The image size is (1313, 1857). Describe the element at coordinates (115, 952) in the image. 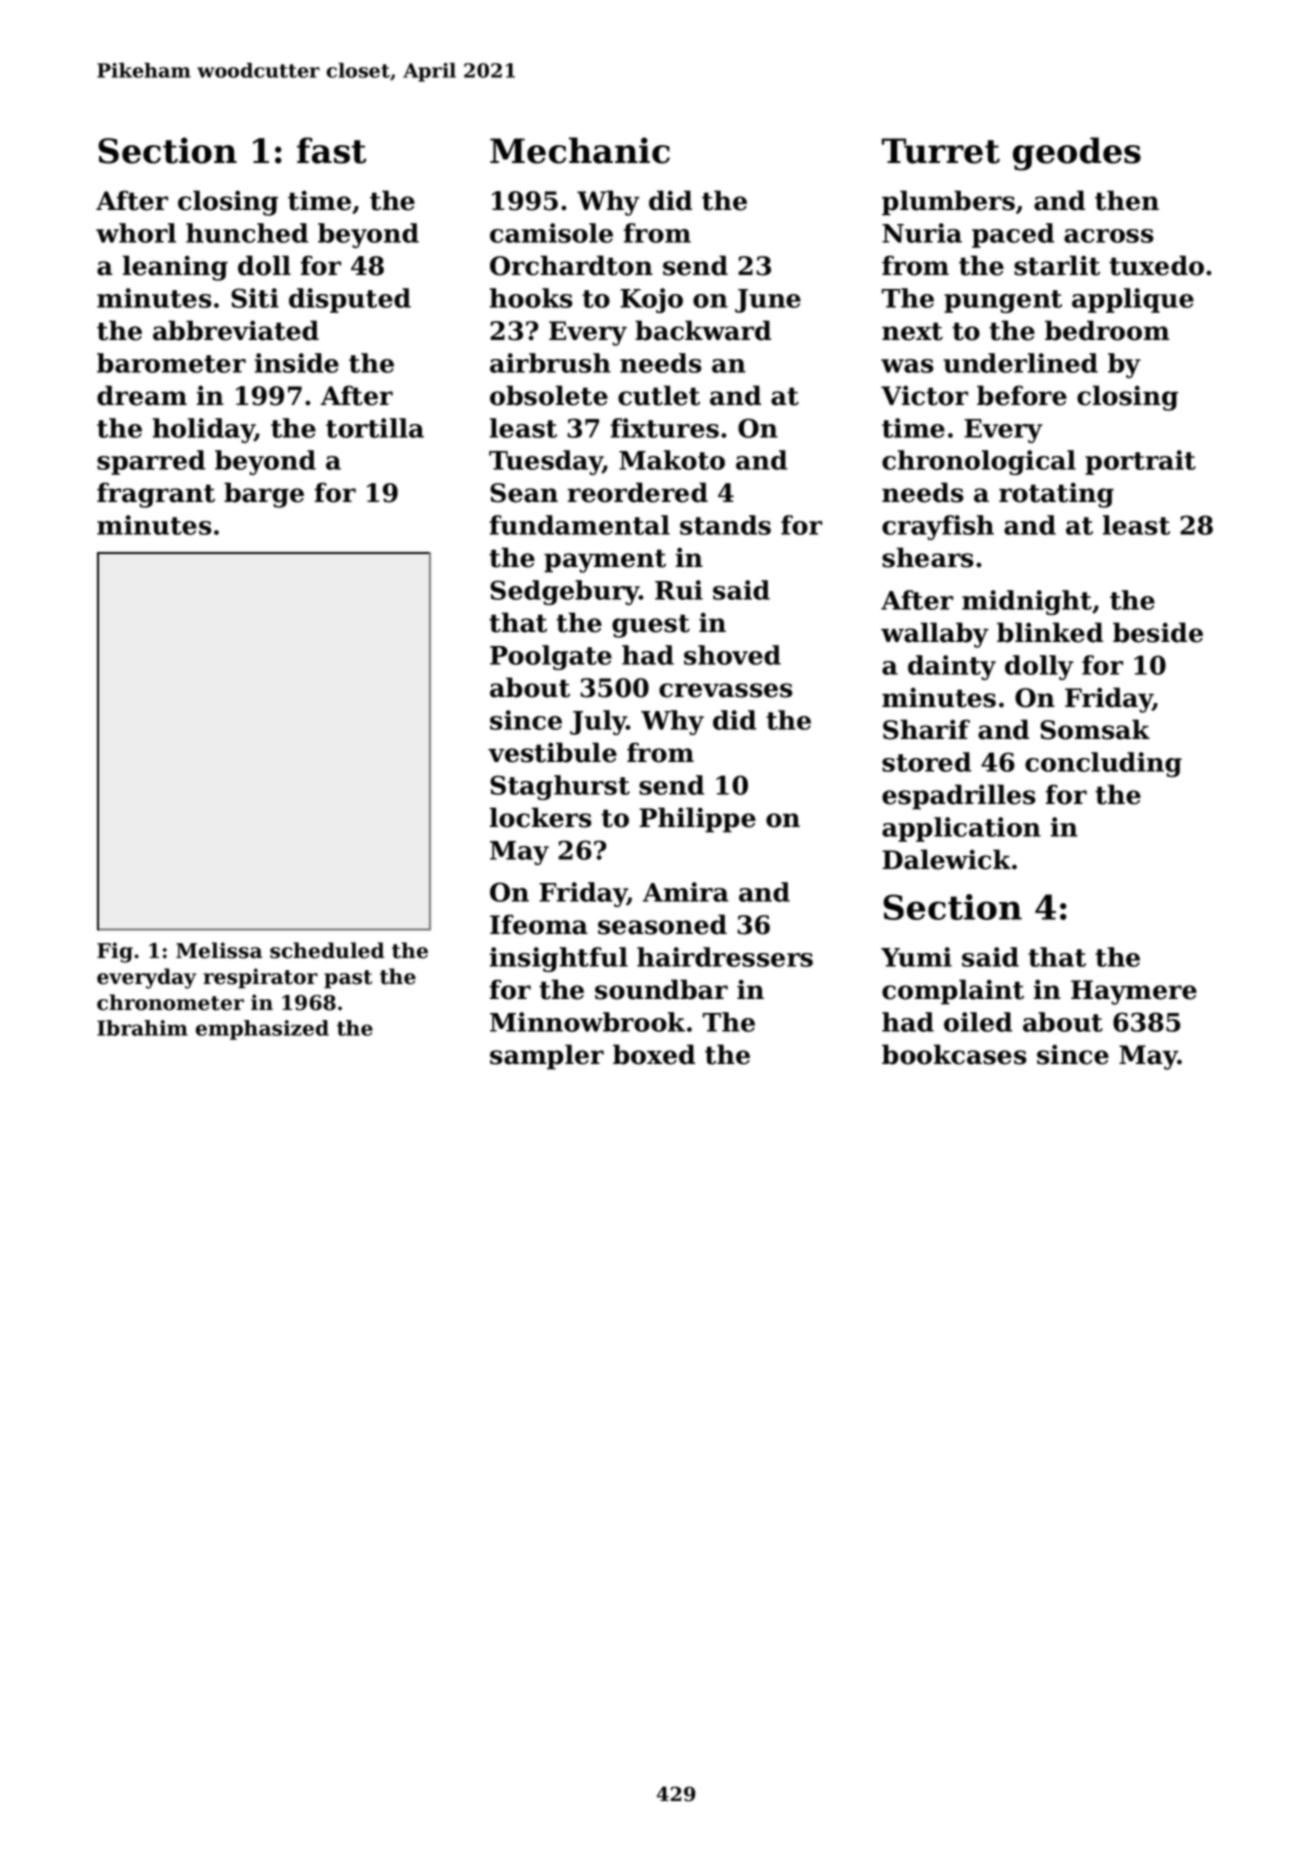

I see `Fig` at that location.
